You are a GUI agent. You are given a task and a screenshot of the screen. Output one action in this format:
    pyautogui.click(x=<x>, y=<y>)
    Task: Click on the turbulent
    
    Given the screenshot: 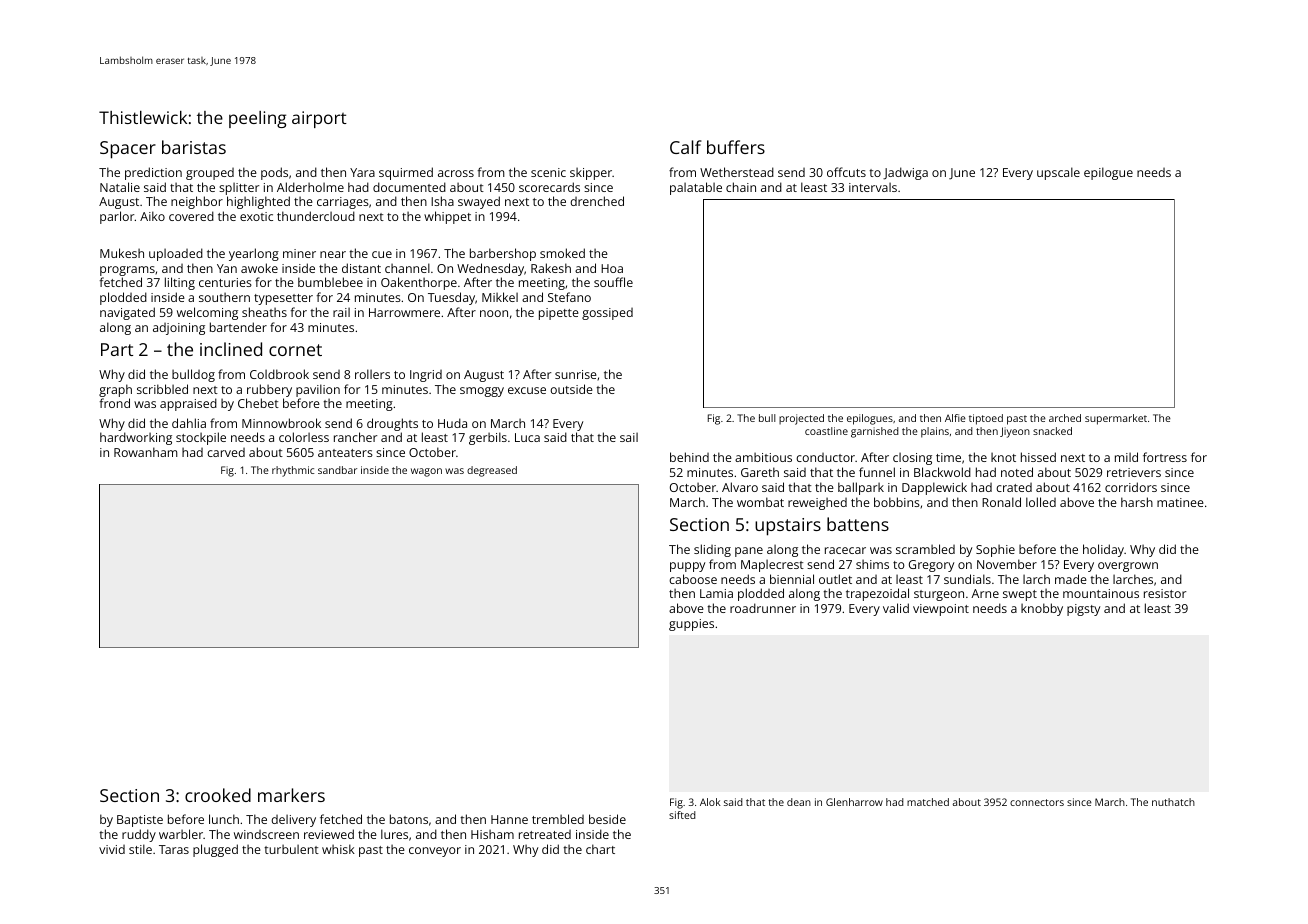 What is the action you would take?
    pyautogui.click(x=291, y=849)
